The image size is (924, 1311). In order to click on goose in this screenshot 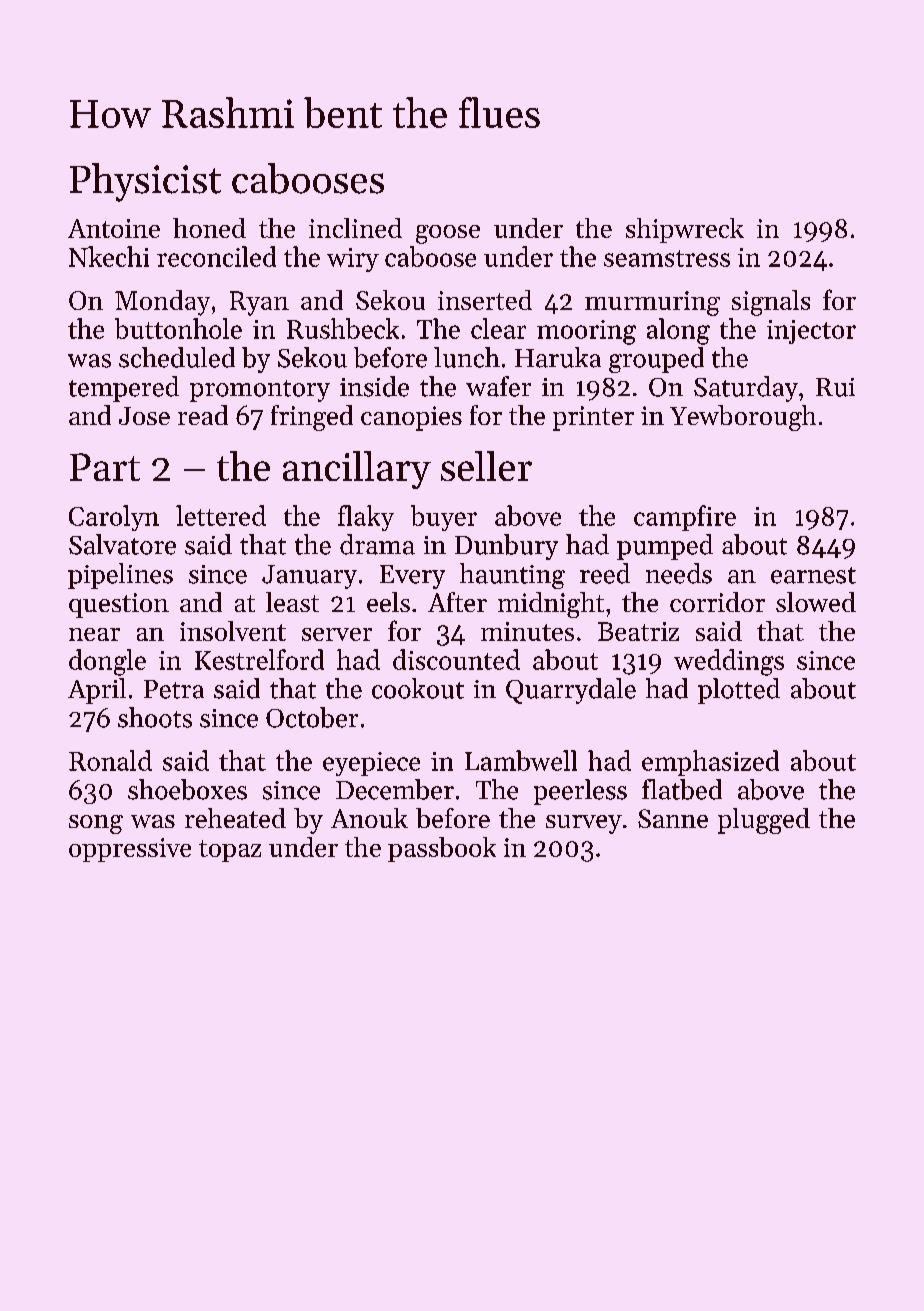, I will do `click(448, 234)`.
